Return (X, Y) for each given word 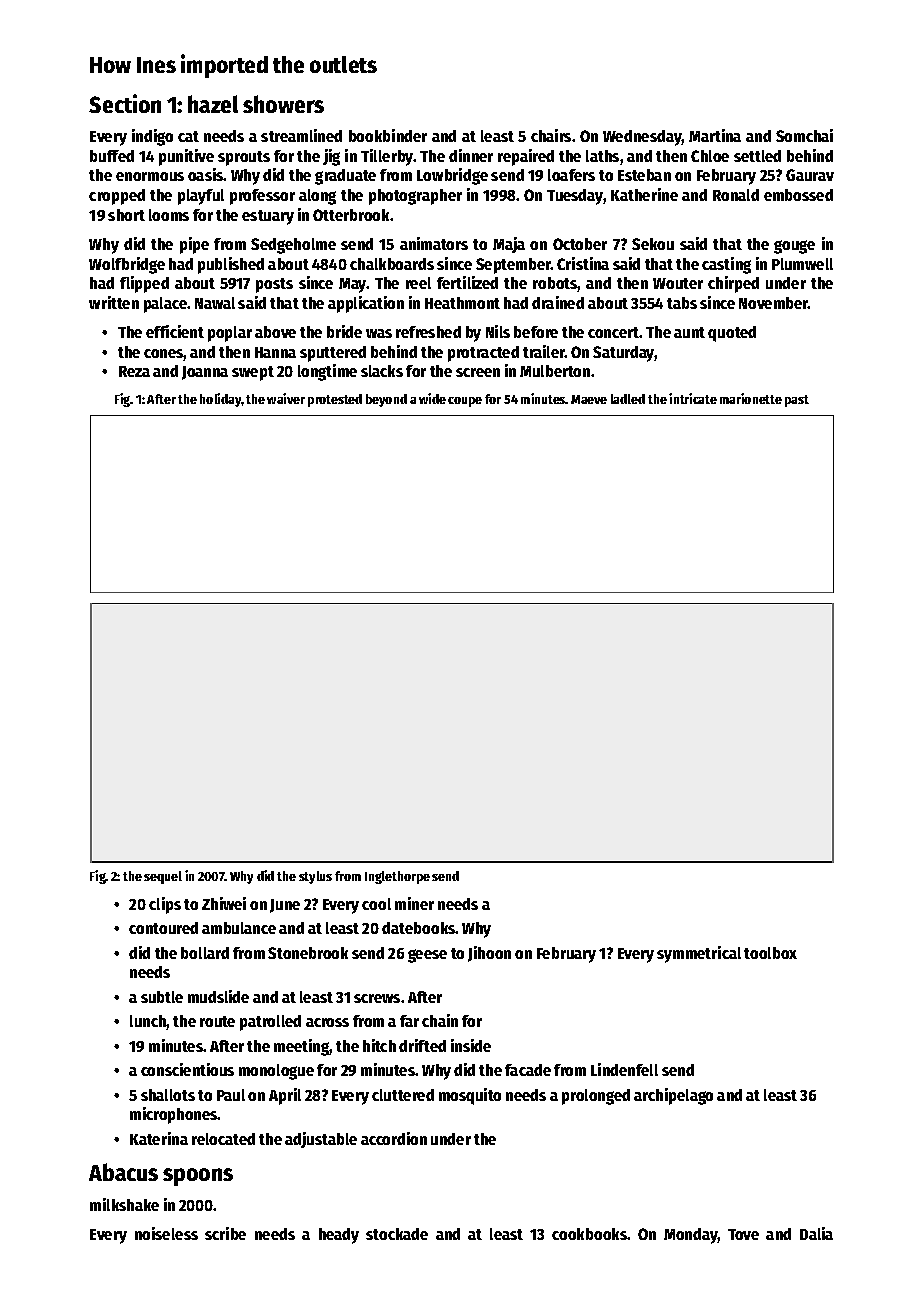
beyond (386, 400)
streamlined (301, 135)
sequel (163, 877)
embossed (798, 195)
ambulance (239, 928)
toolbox (770, 953)
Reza (134, 371)
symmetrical (699, 954)
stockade (397, 1234)
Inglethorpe (397, 877)
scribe (225, 1233)
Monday (691, 1236)
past (797, 401)
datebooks (419, 928)
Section (125, 103)
